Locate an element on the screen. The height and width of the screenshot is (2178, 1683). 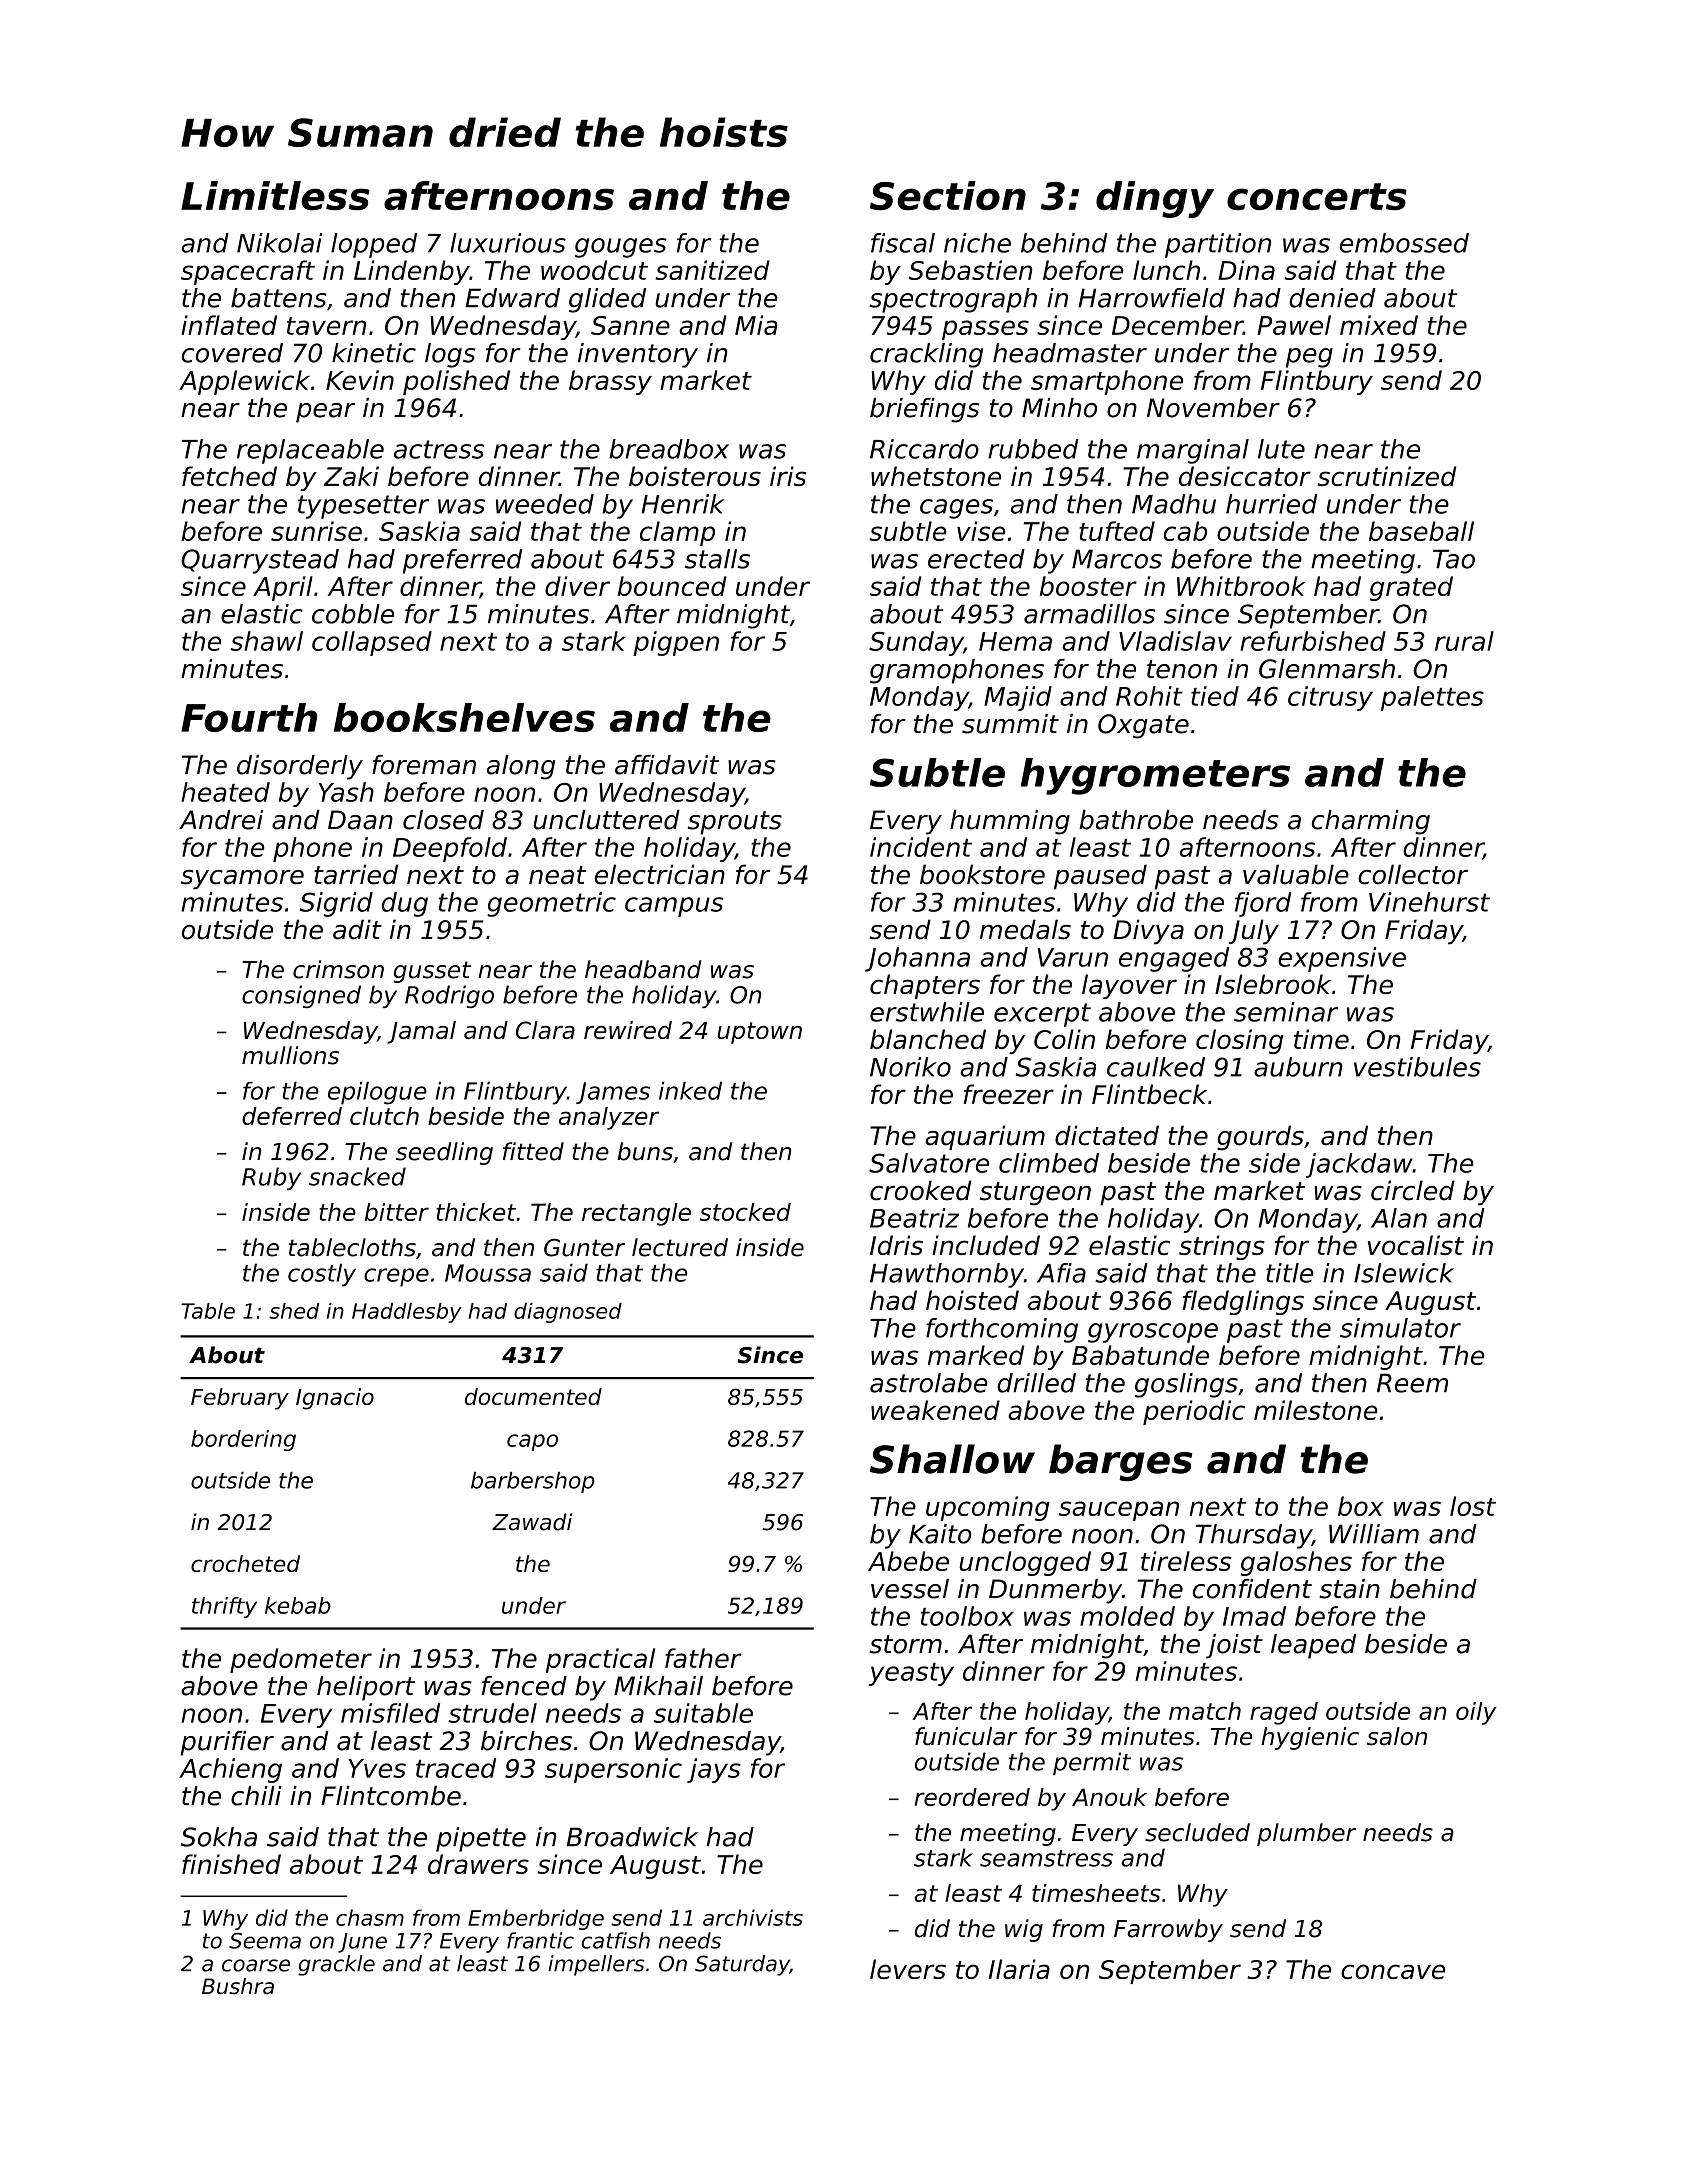
fiscal is located at coordinates (903, 243).
